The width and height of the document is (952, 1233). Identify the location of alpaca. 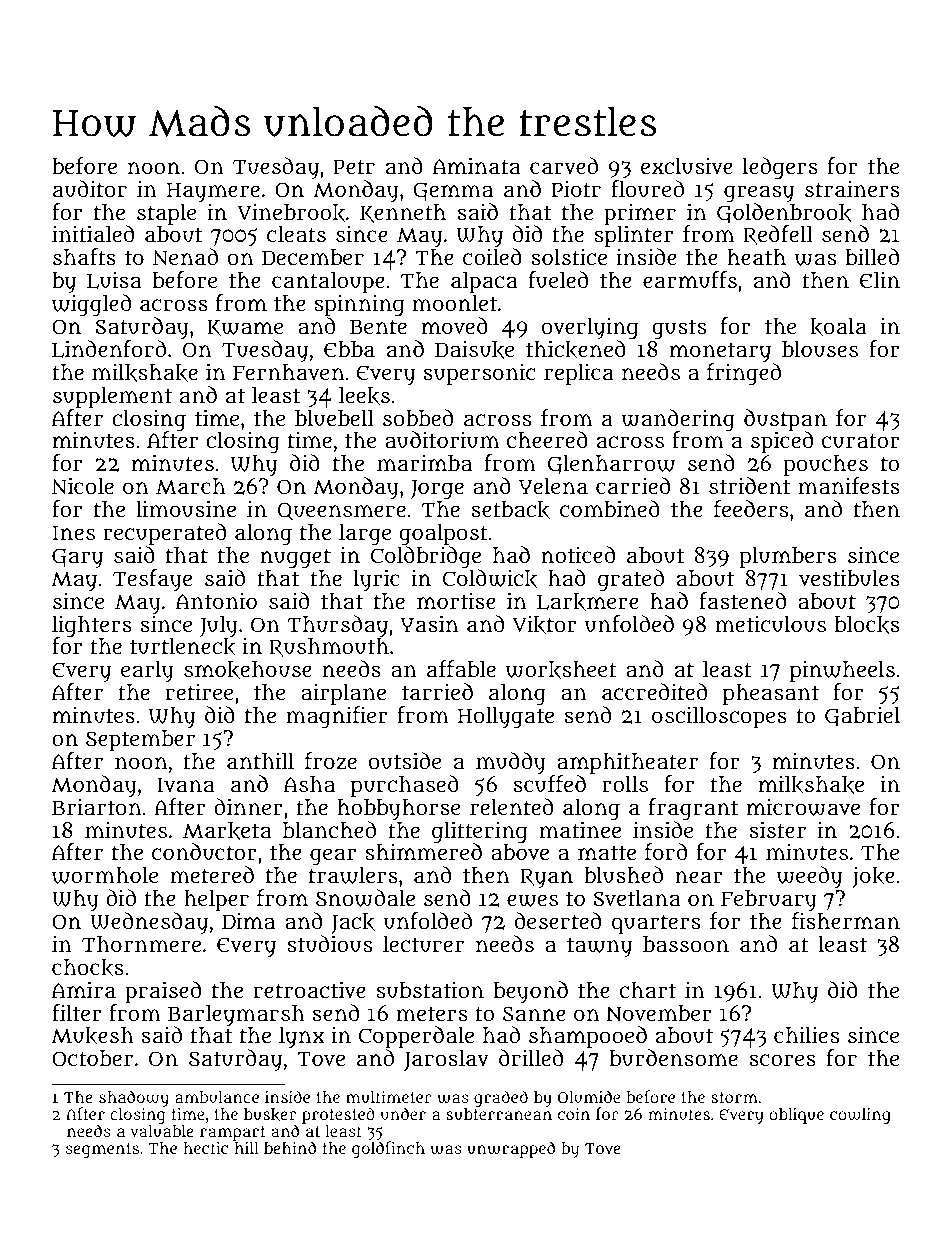
(484, 283).
